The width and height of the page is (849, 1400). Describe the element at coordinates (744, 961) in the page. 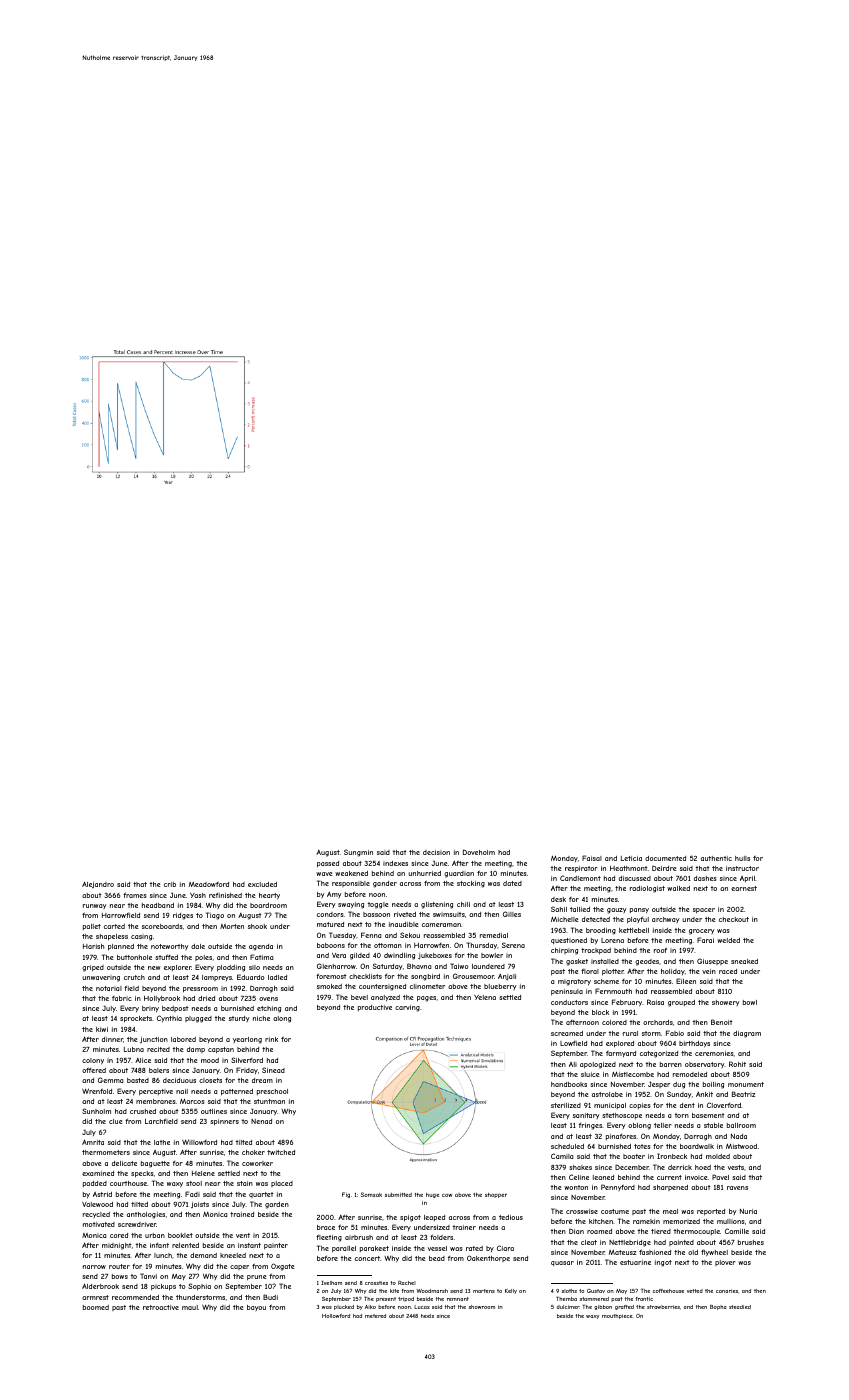

I see `sneaked` at that location.
